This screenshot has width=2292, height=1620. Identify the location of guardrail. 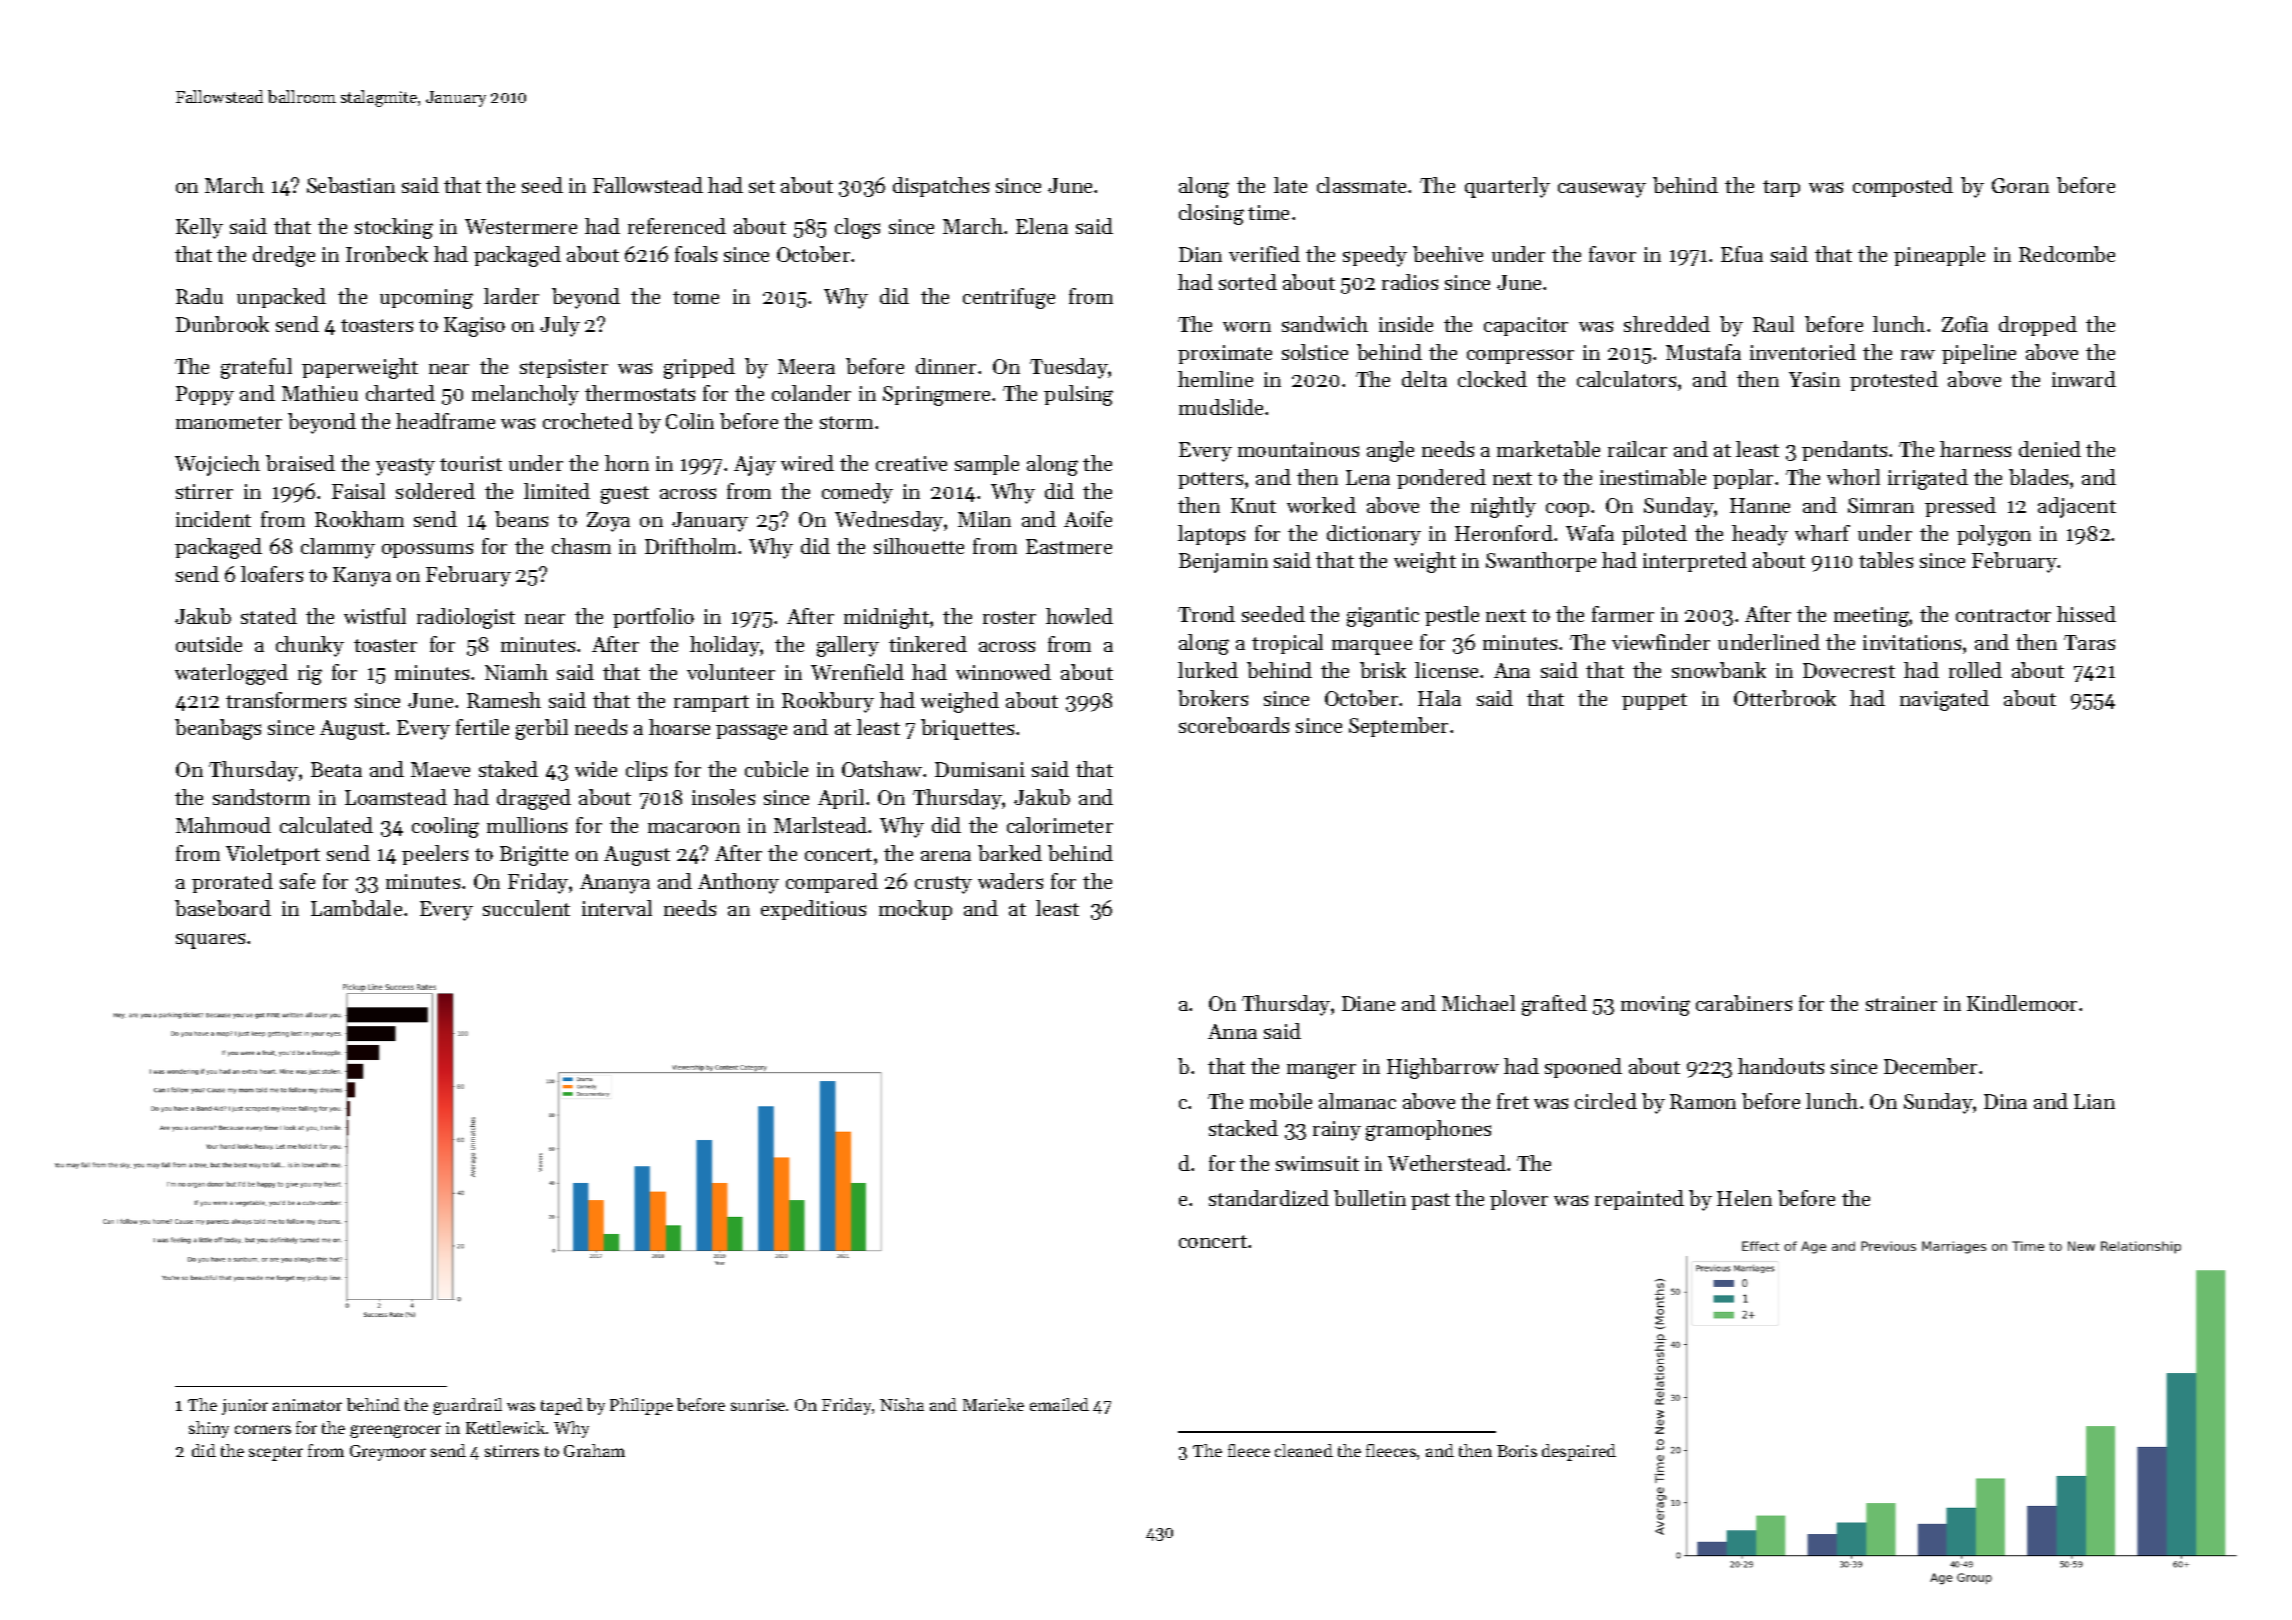
(467, 1406).
